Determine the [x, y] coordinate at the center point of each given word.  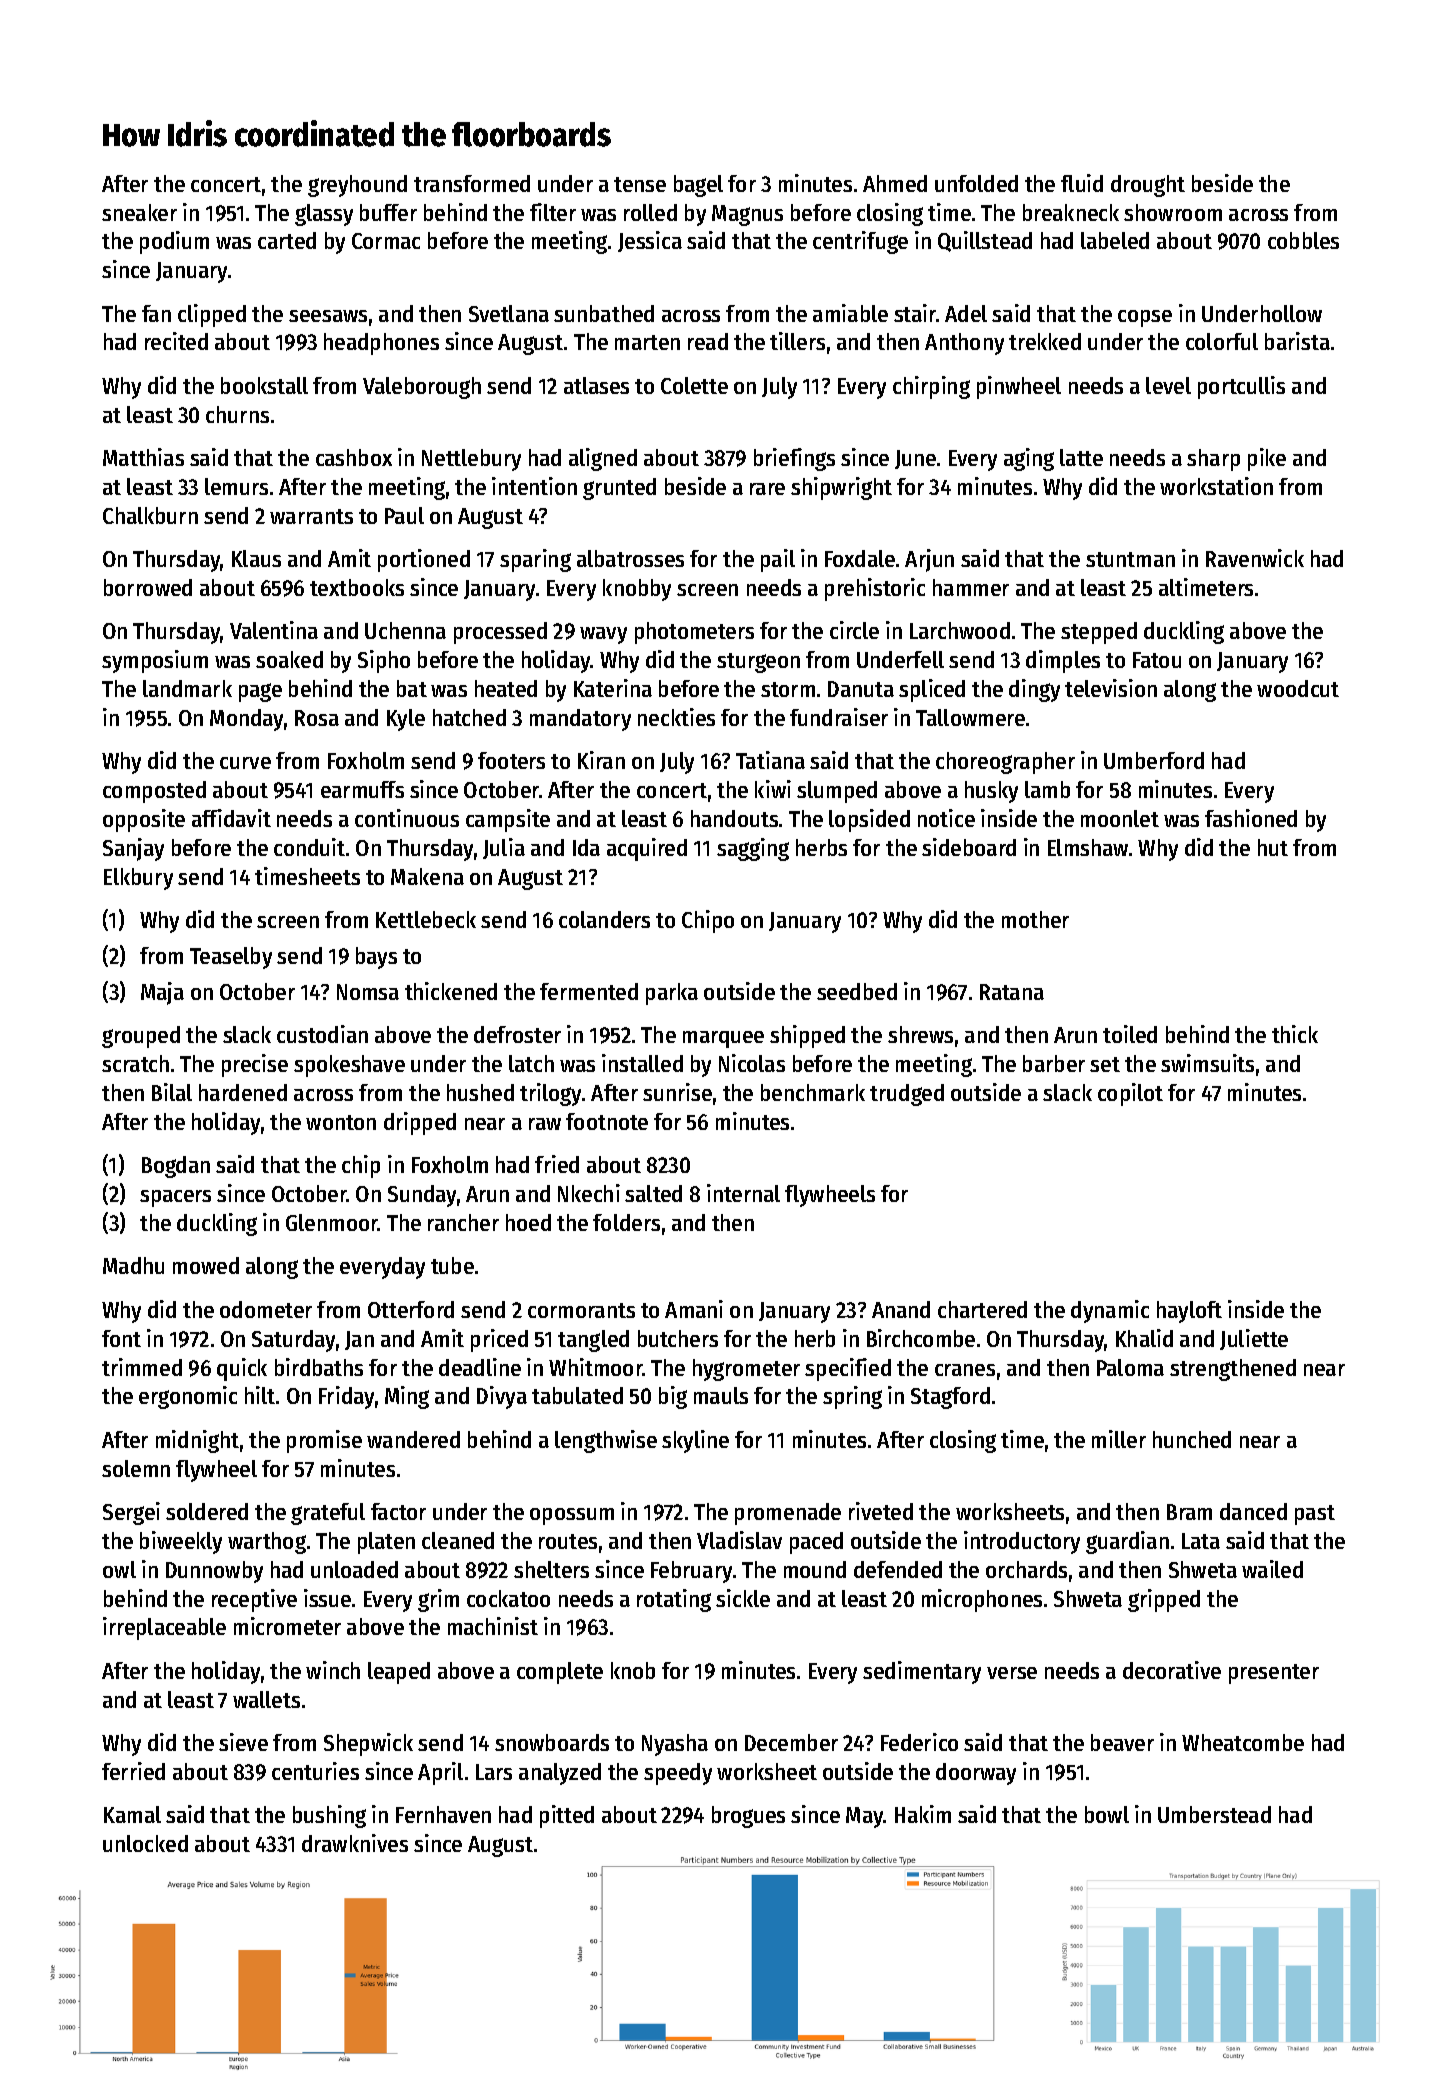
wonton [341, 1122]
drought [1148, 186]
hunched [1192, 1439]
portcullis [1241, 387]
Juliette [1254, 1339]
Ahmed [895, 183]
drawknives [355, 1843]
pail [778, 560]
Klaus [256, 558]
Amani [694, 1309]
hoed [528, 1222]
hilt [260, 1395]
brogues [748, 1817]
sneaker [139, 212]
